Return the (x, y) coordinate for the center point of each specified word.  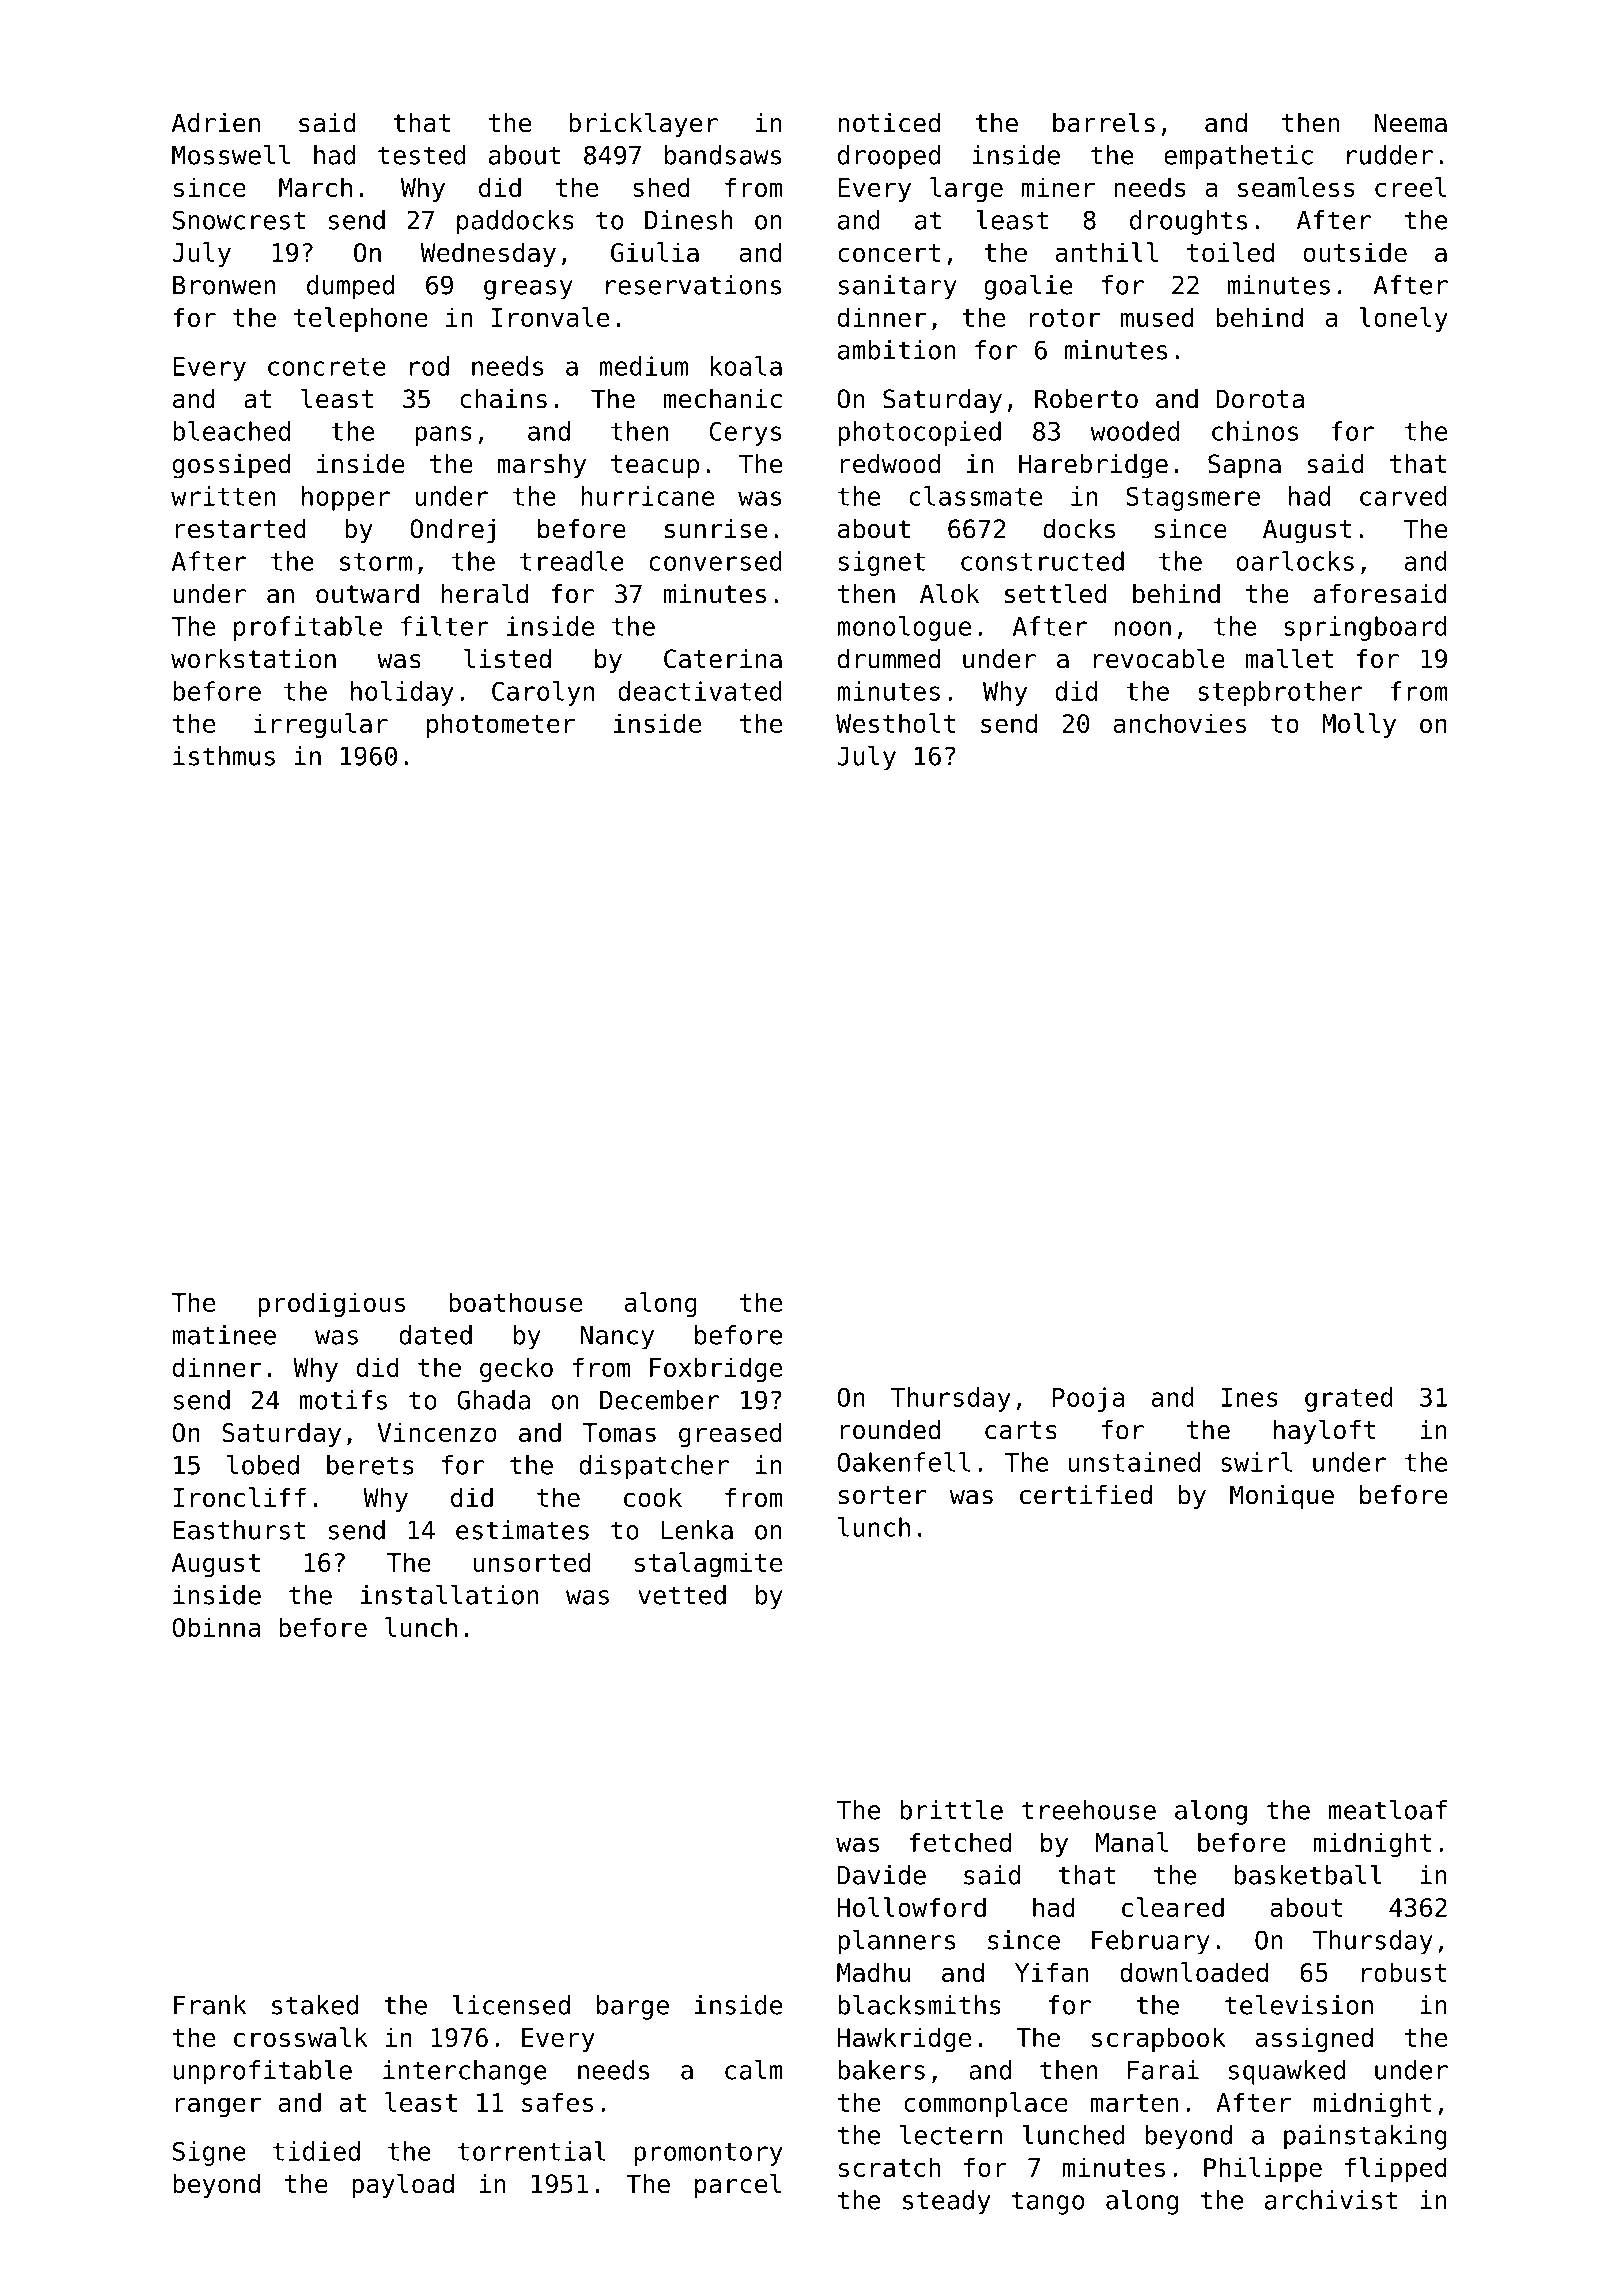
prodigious (331, 1304)
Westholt (895, 723)
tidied (316, 2151)
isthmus (224, 756)
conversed (715, 561)
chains (503, 399)
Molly (1359, 725)
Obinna (216, 1627)
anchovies (1180, 723)
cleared (1173, 1907)
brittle (951, 1810)
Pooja (1089, 1399)
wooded (1134, 431)
